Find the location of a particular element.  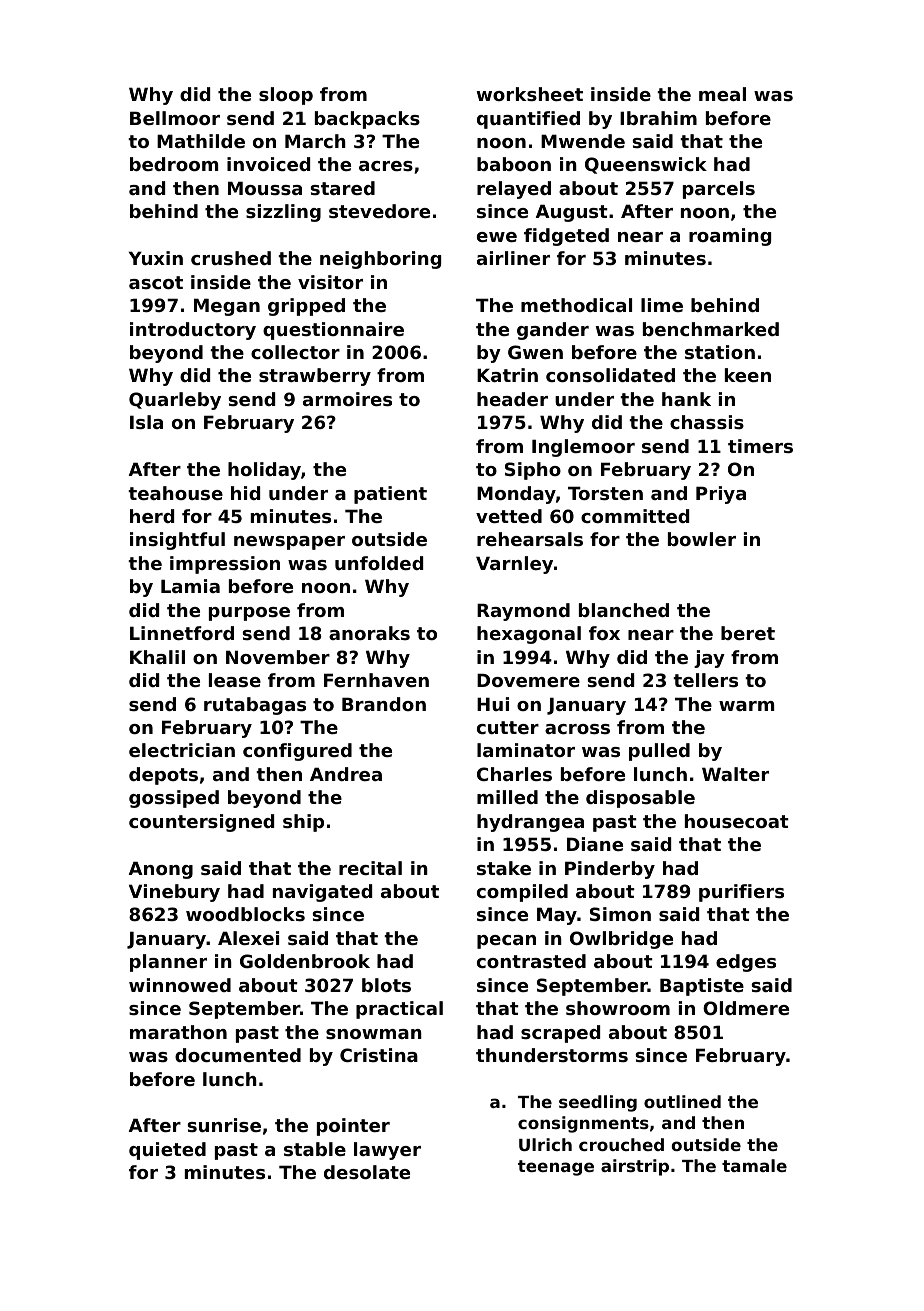

Owlbridge is located at coordinates (621, 940).
